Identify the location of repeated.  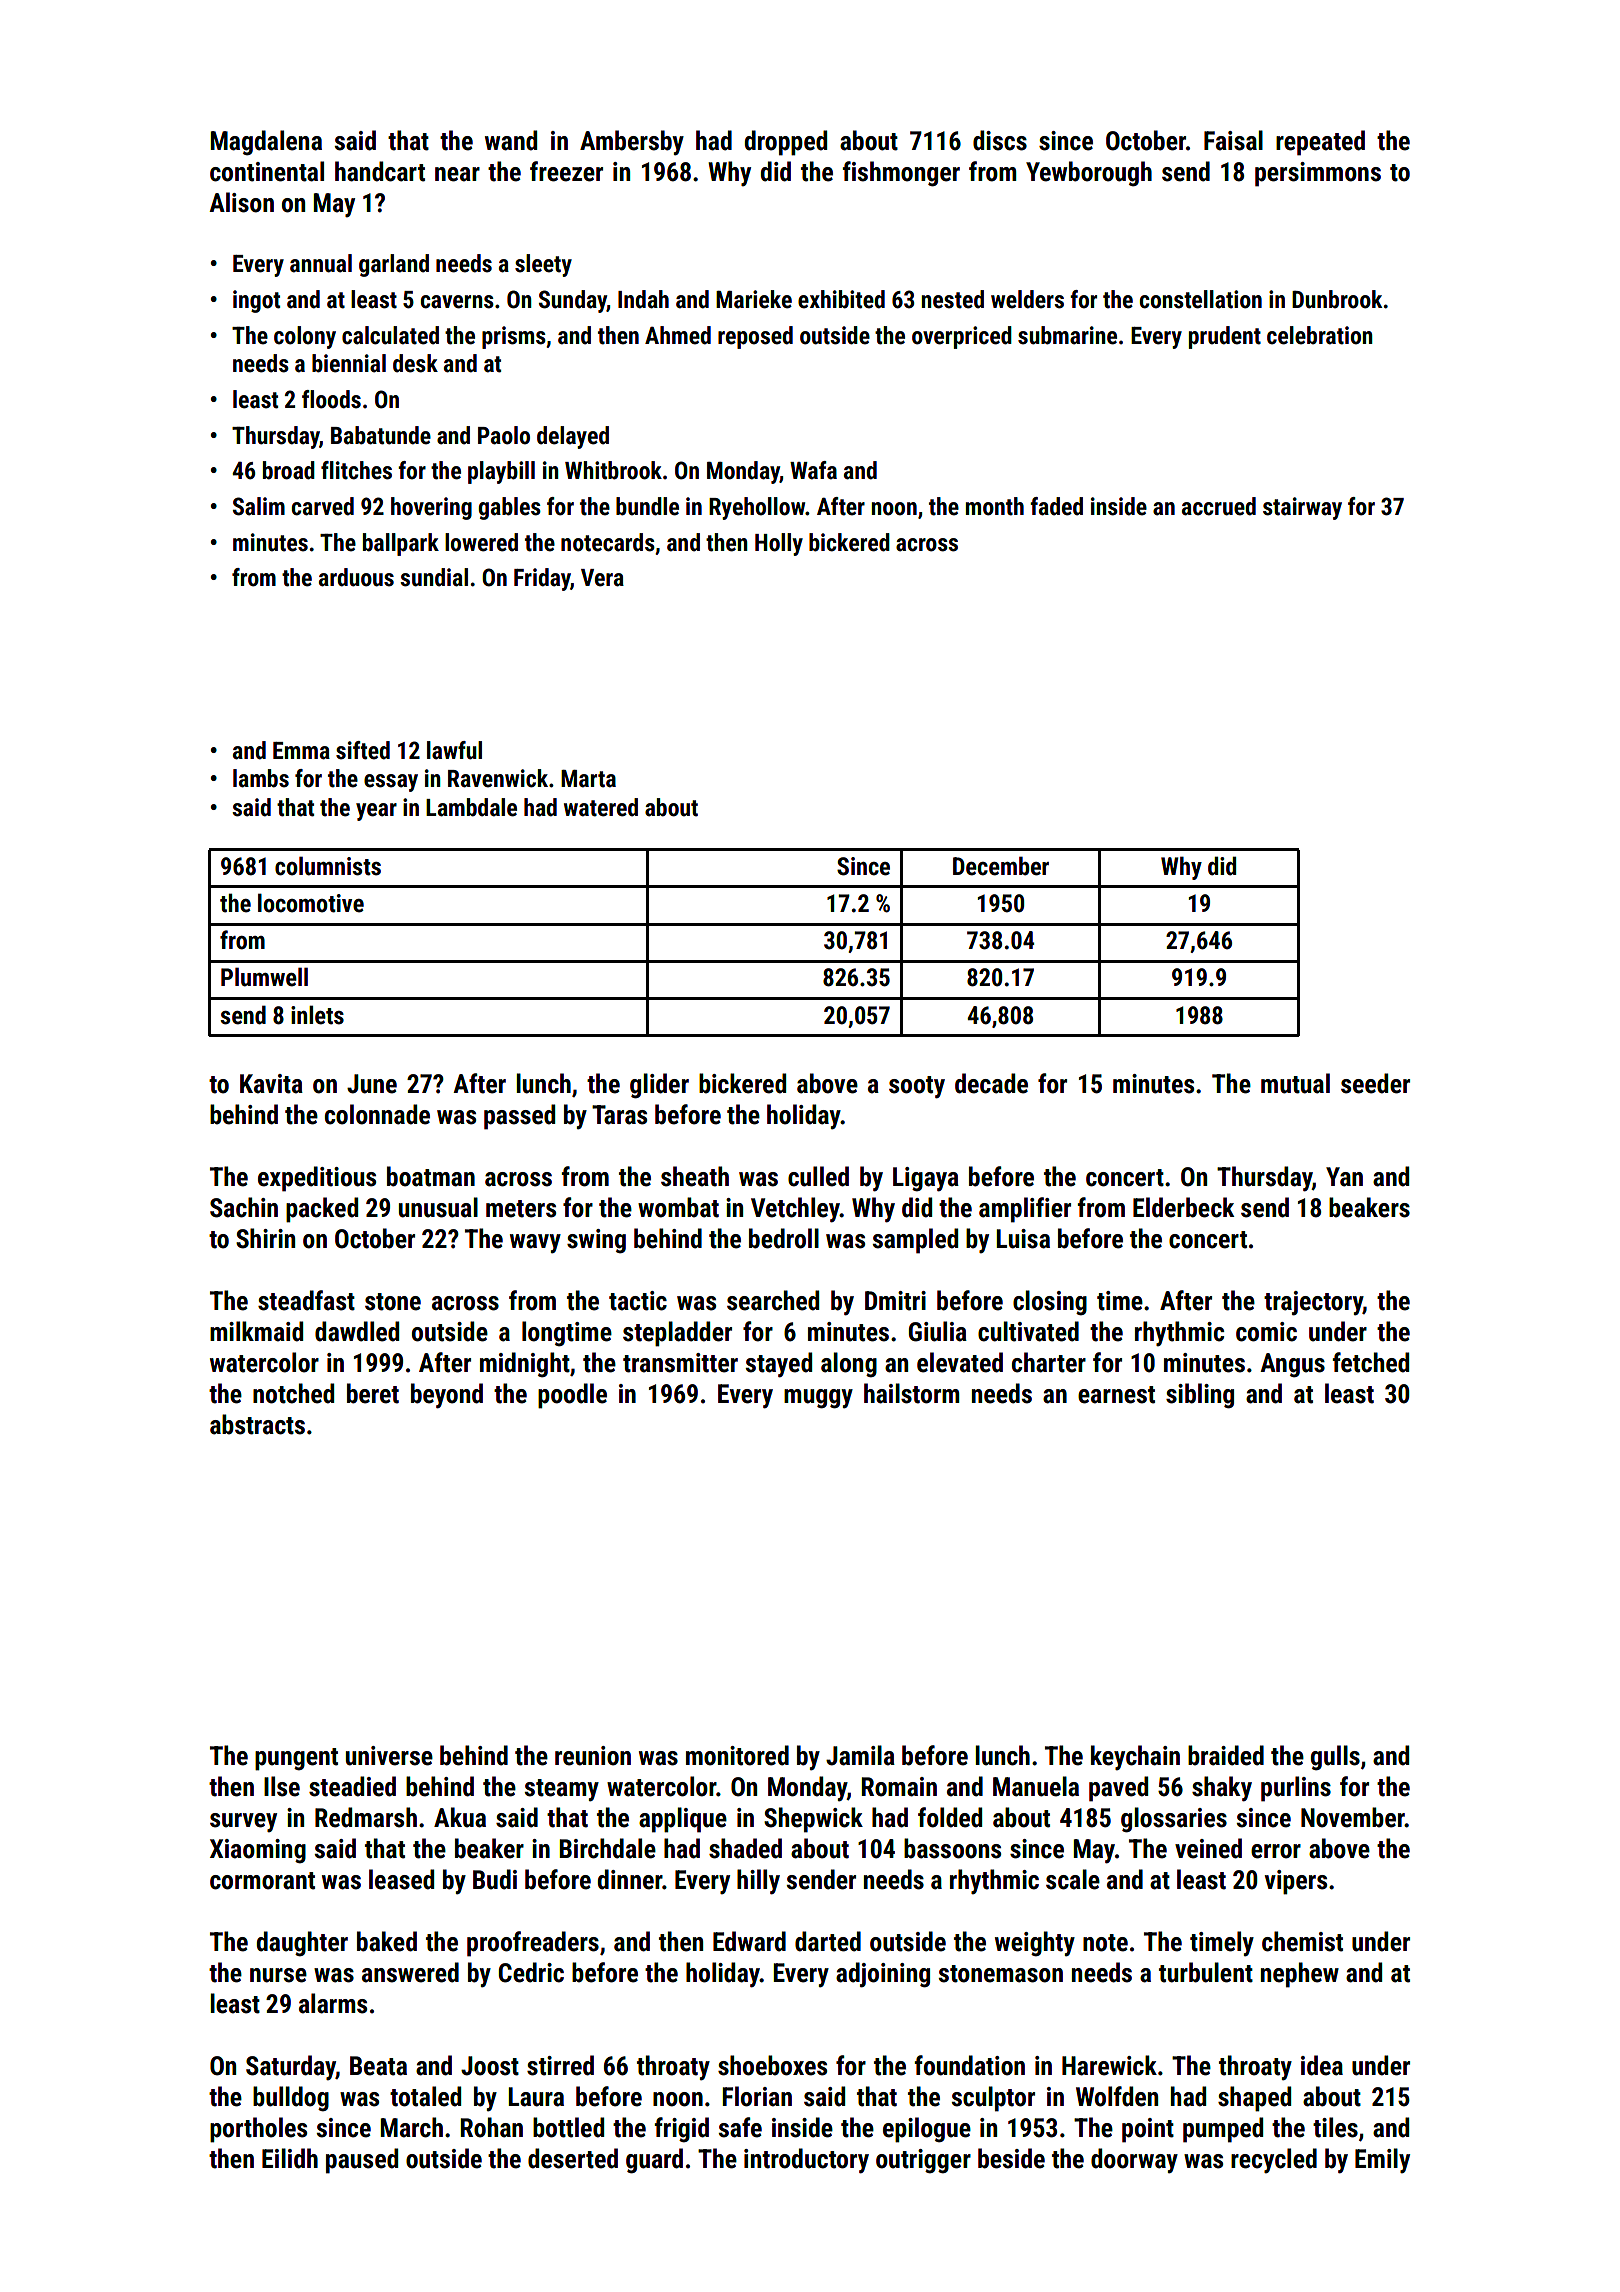
(1320, 143).
